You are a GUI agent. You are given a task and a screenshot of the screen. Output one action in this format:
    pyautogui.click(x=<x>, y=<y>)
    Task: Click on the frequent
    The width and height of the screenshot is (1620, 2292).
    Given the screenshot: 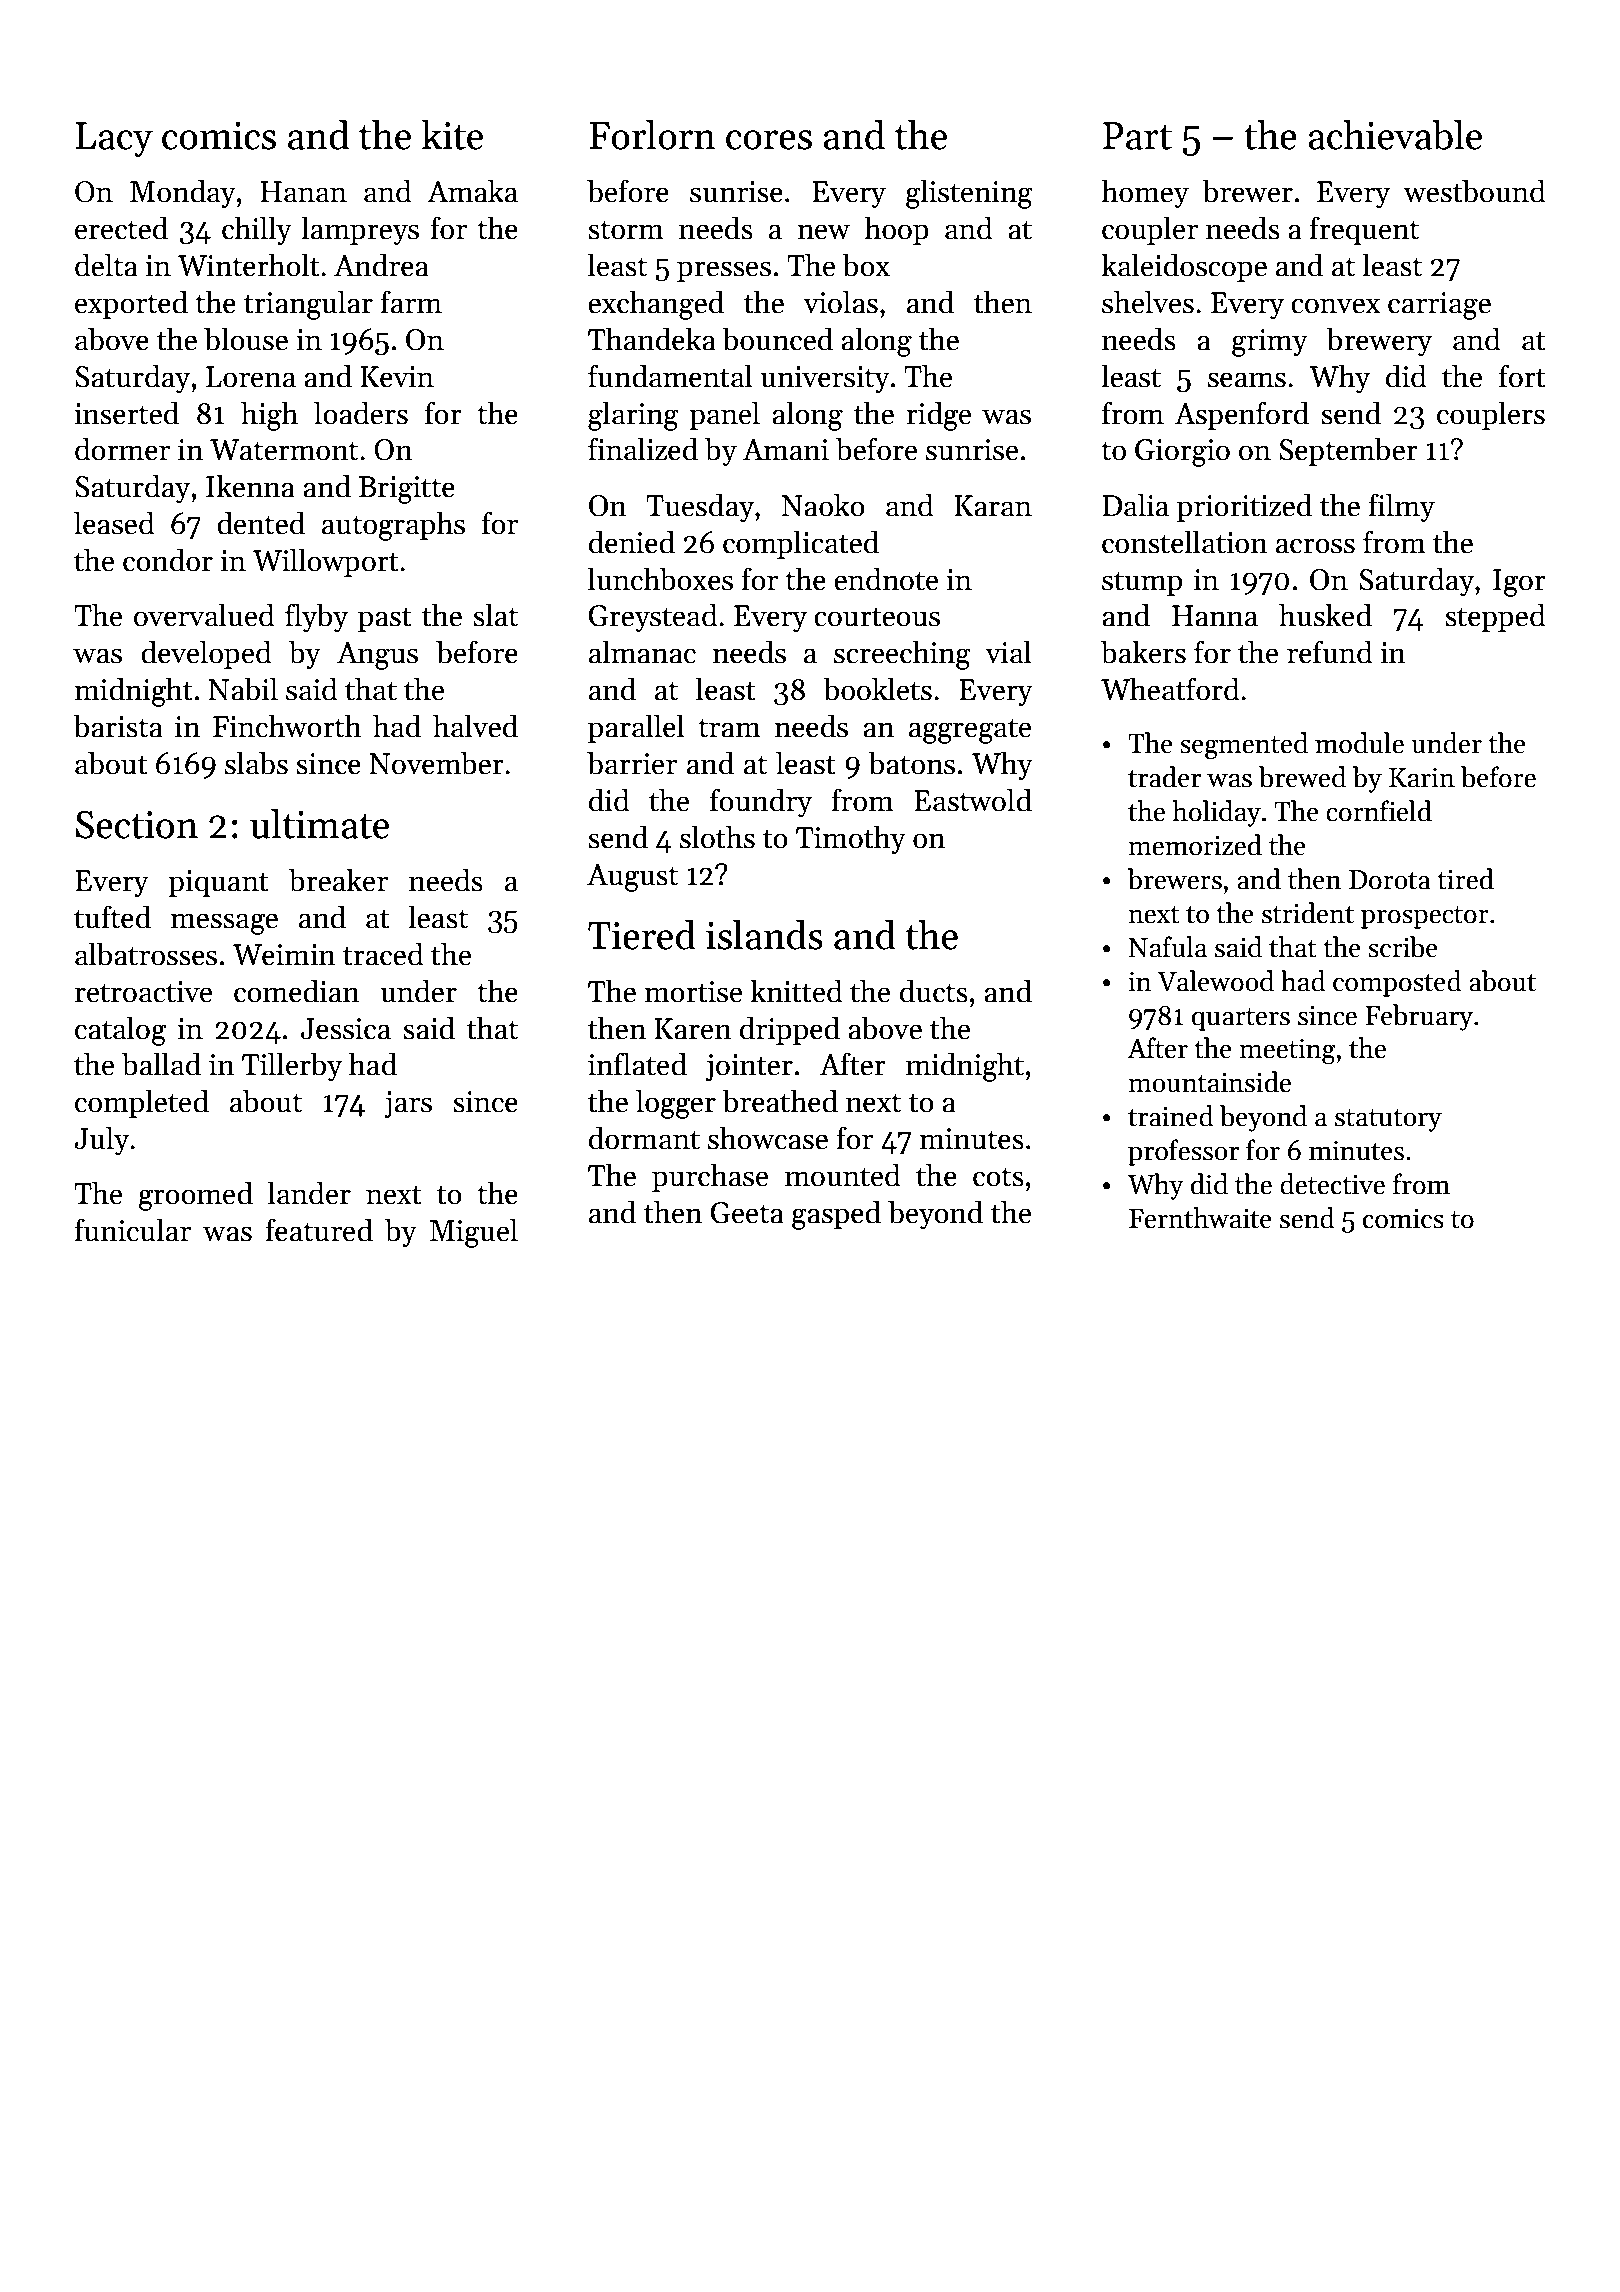 What is the action you would take?
    pyautogui.click(x=1364, y=230)
